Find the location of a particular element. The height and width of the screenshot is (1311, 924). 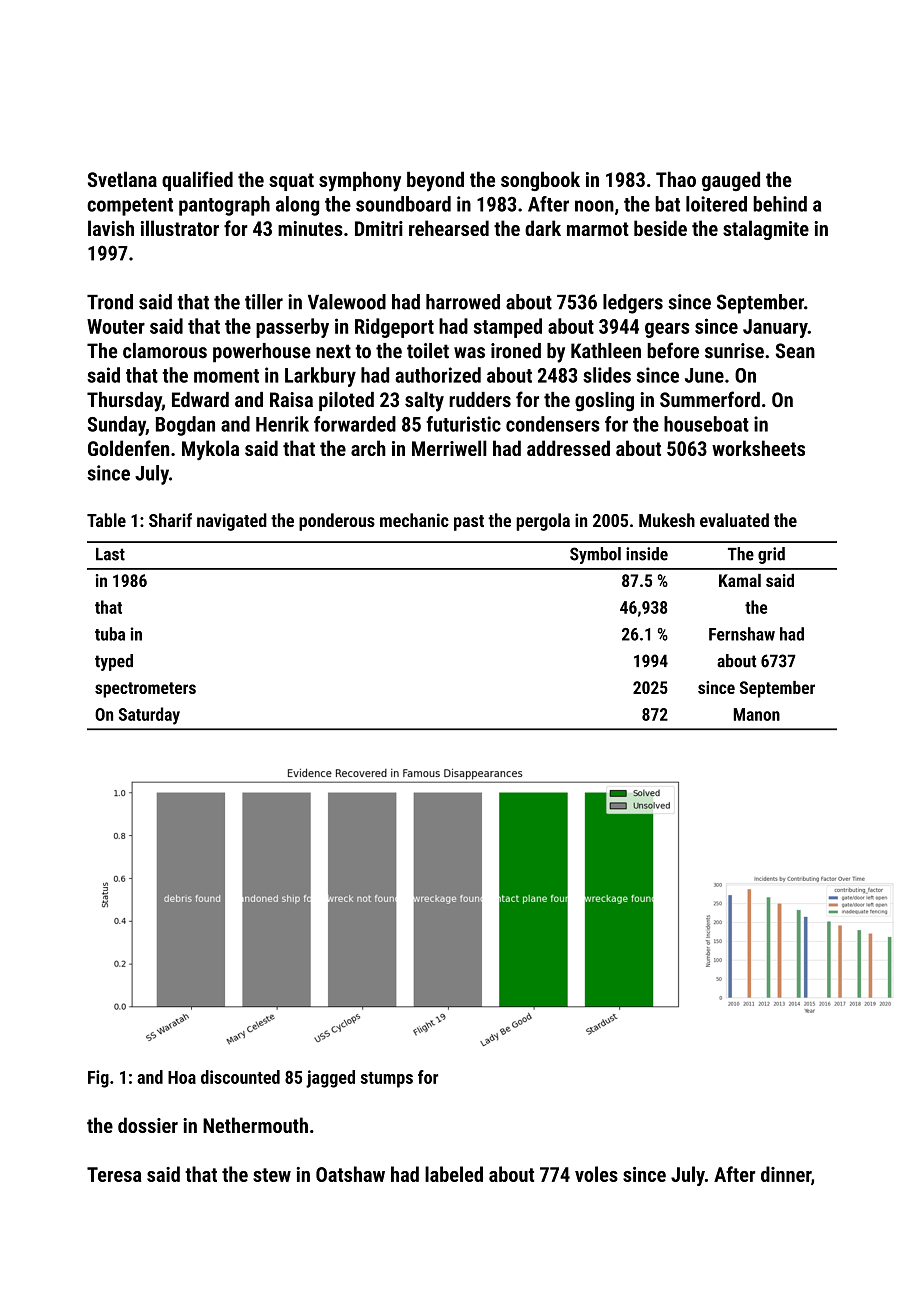

ponderous is located at coordinates (337, 522).
